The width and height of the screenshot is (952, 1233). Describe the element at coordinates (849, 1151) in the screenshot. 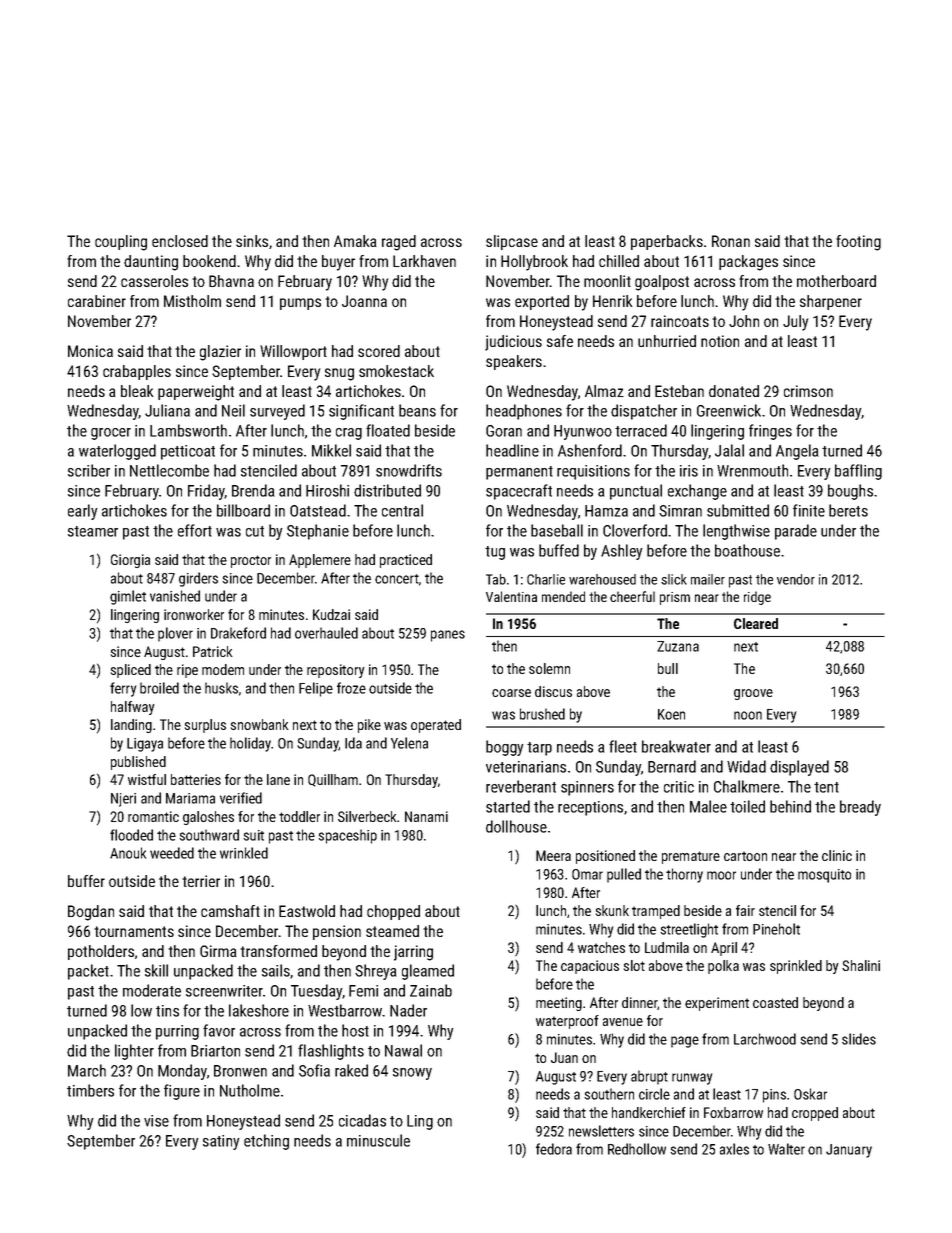

I see `January` at that location.
